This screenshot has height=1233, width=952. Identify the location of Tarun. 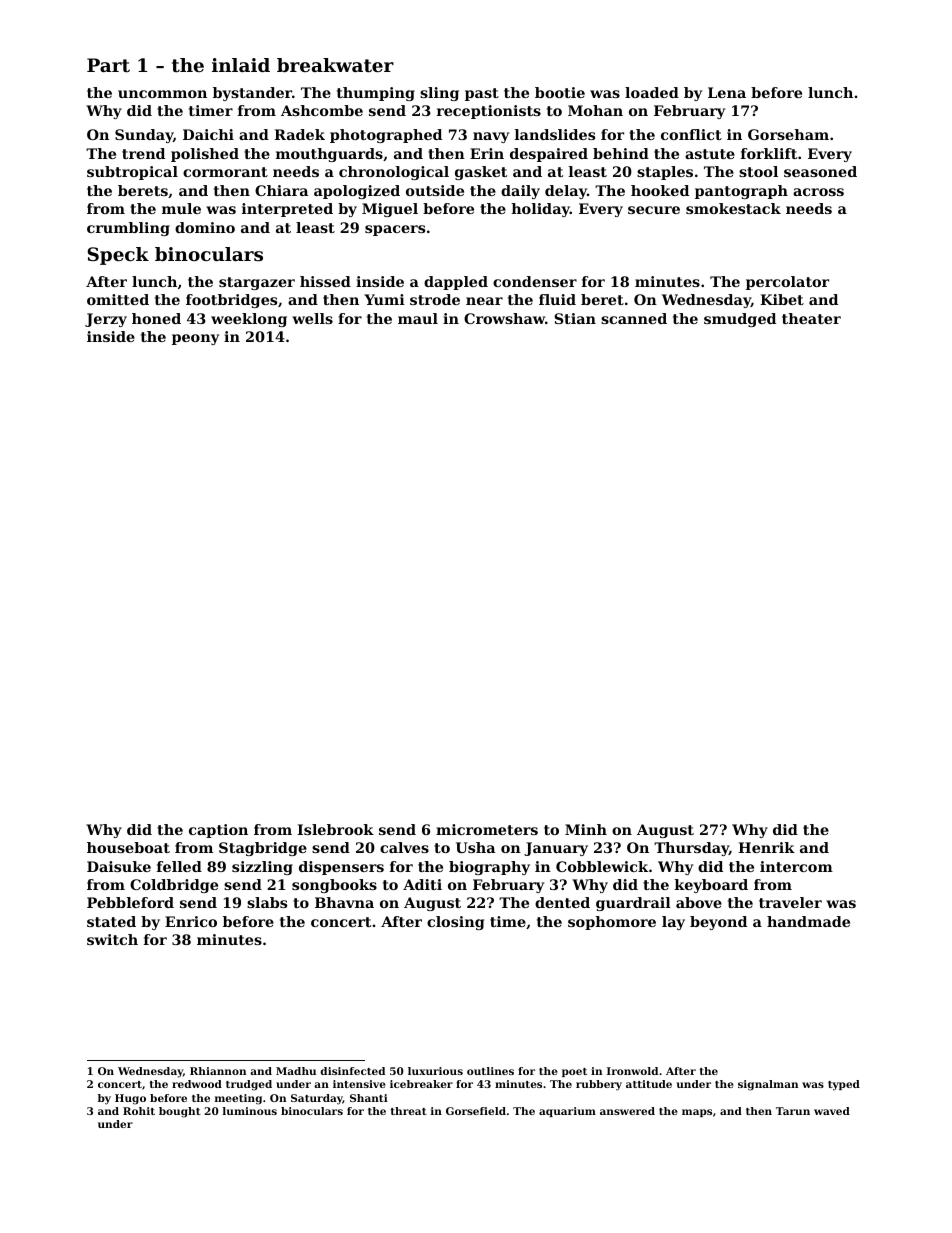
(793, 1111).
